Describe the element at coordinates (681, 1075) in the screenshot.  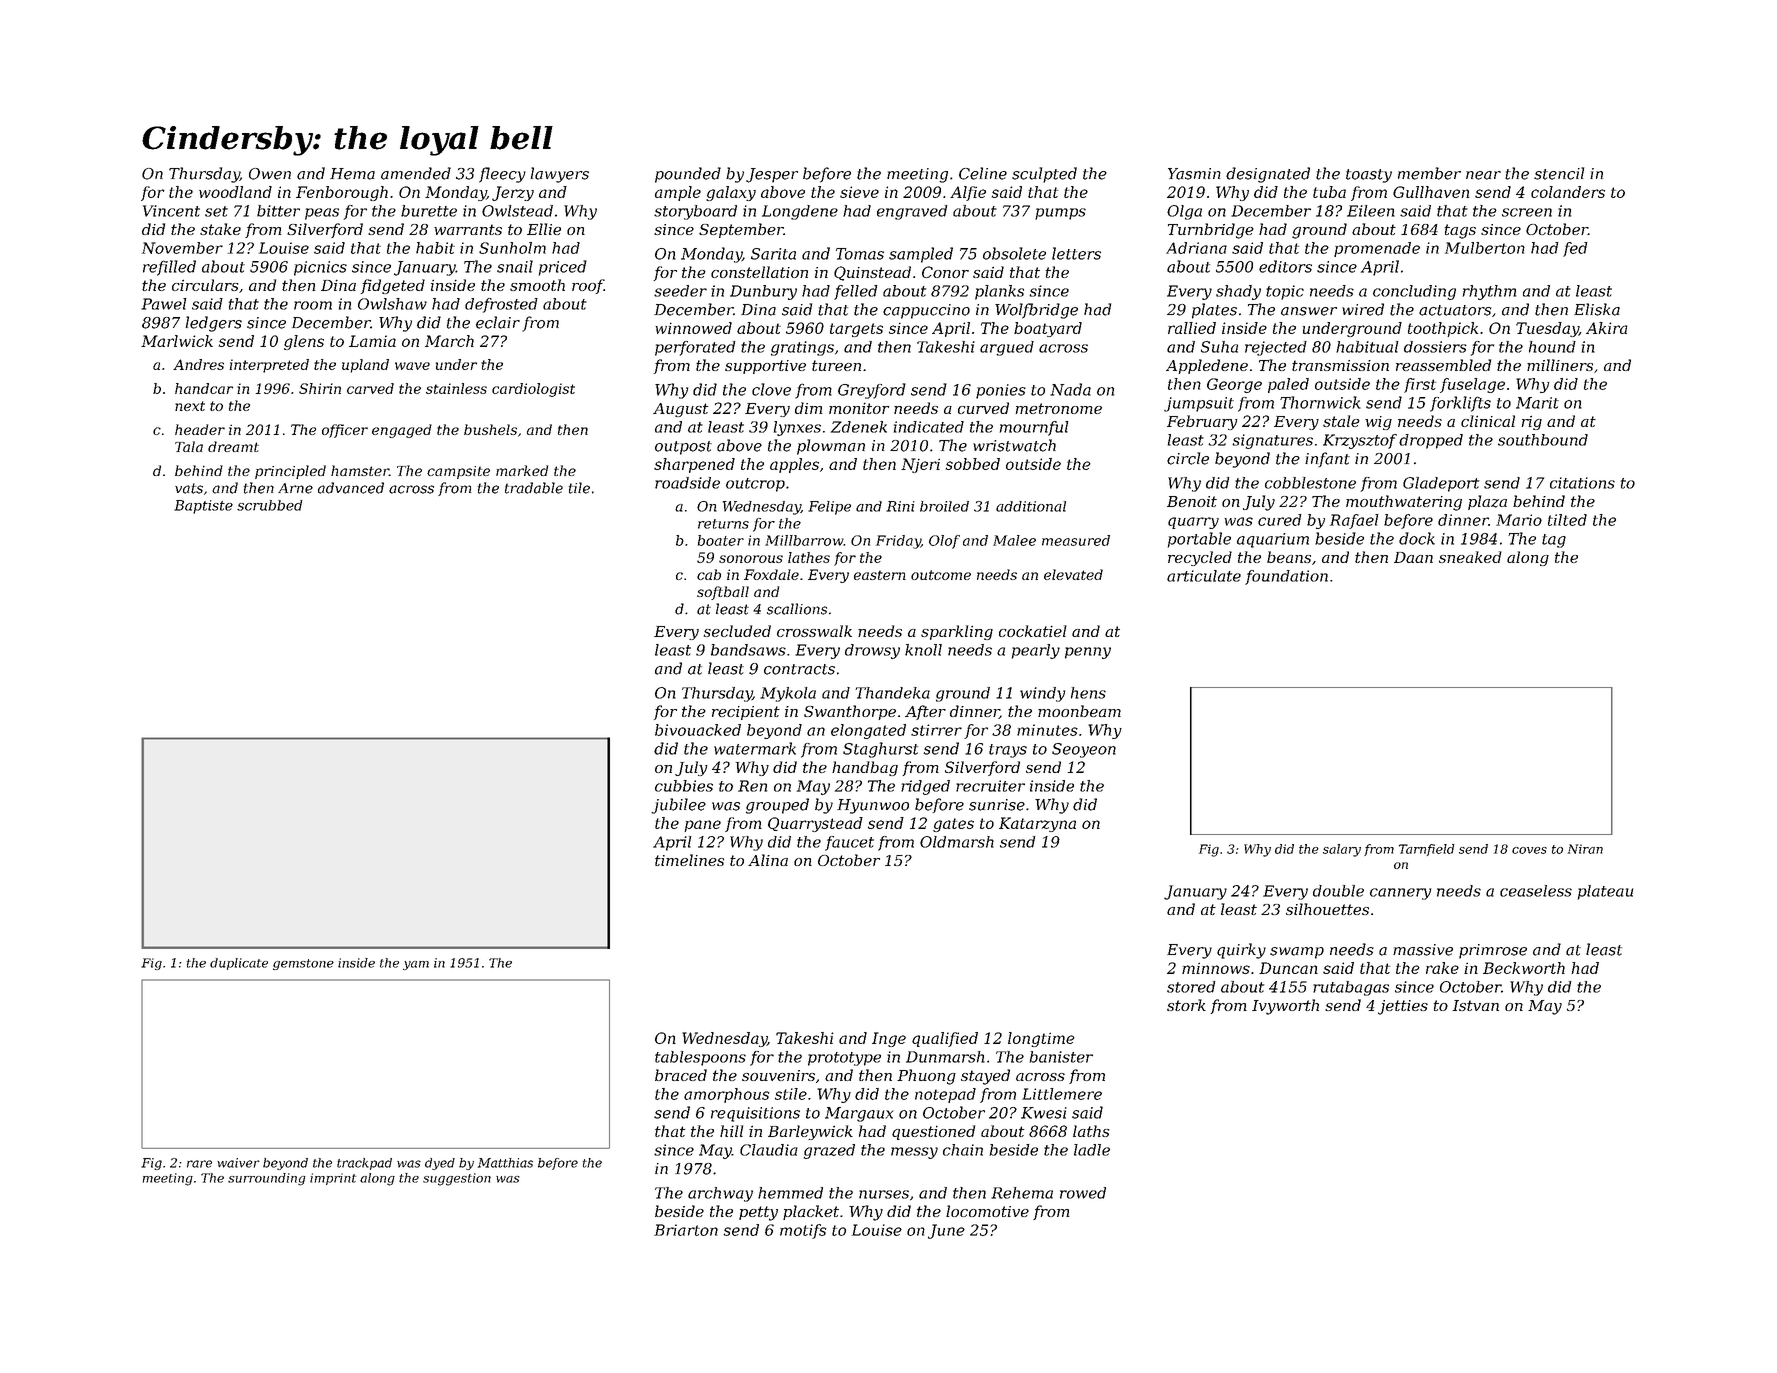
I see `braced` at that location.
